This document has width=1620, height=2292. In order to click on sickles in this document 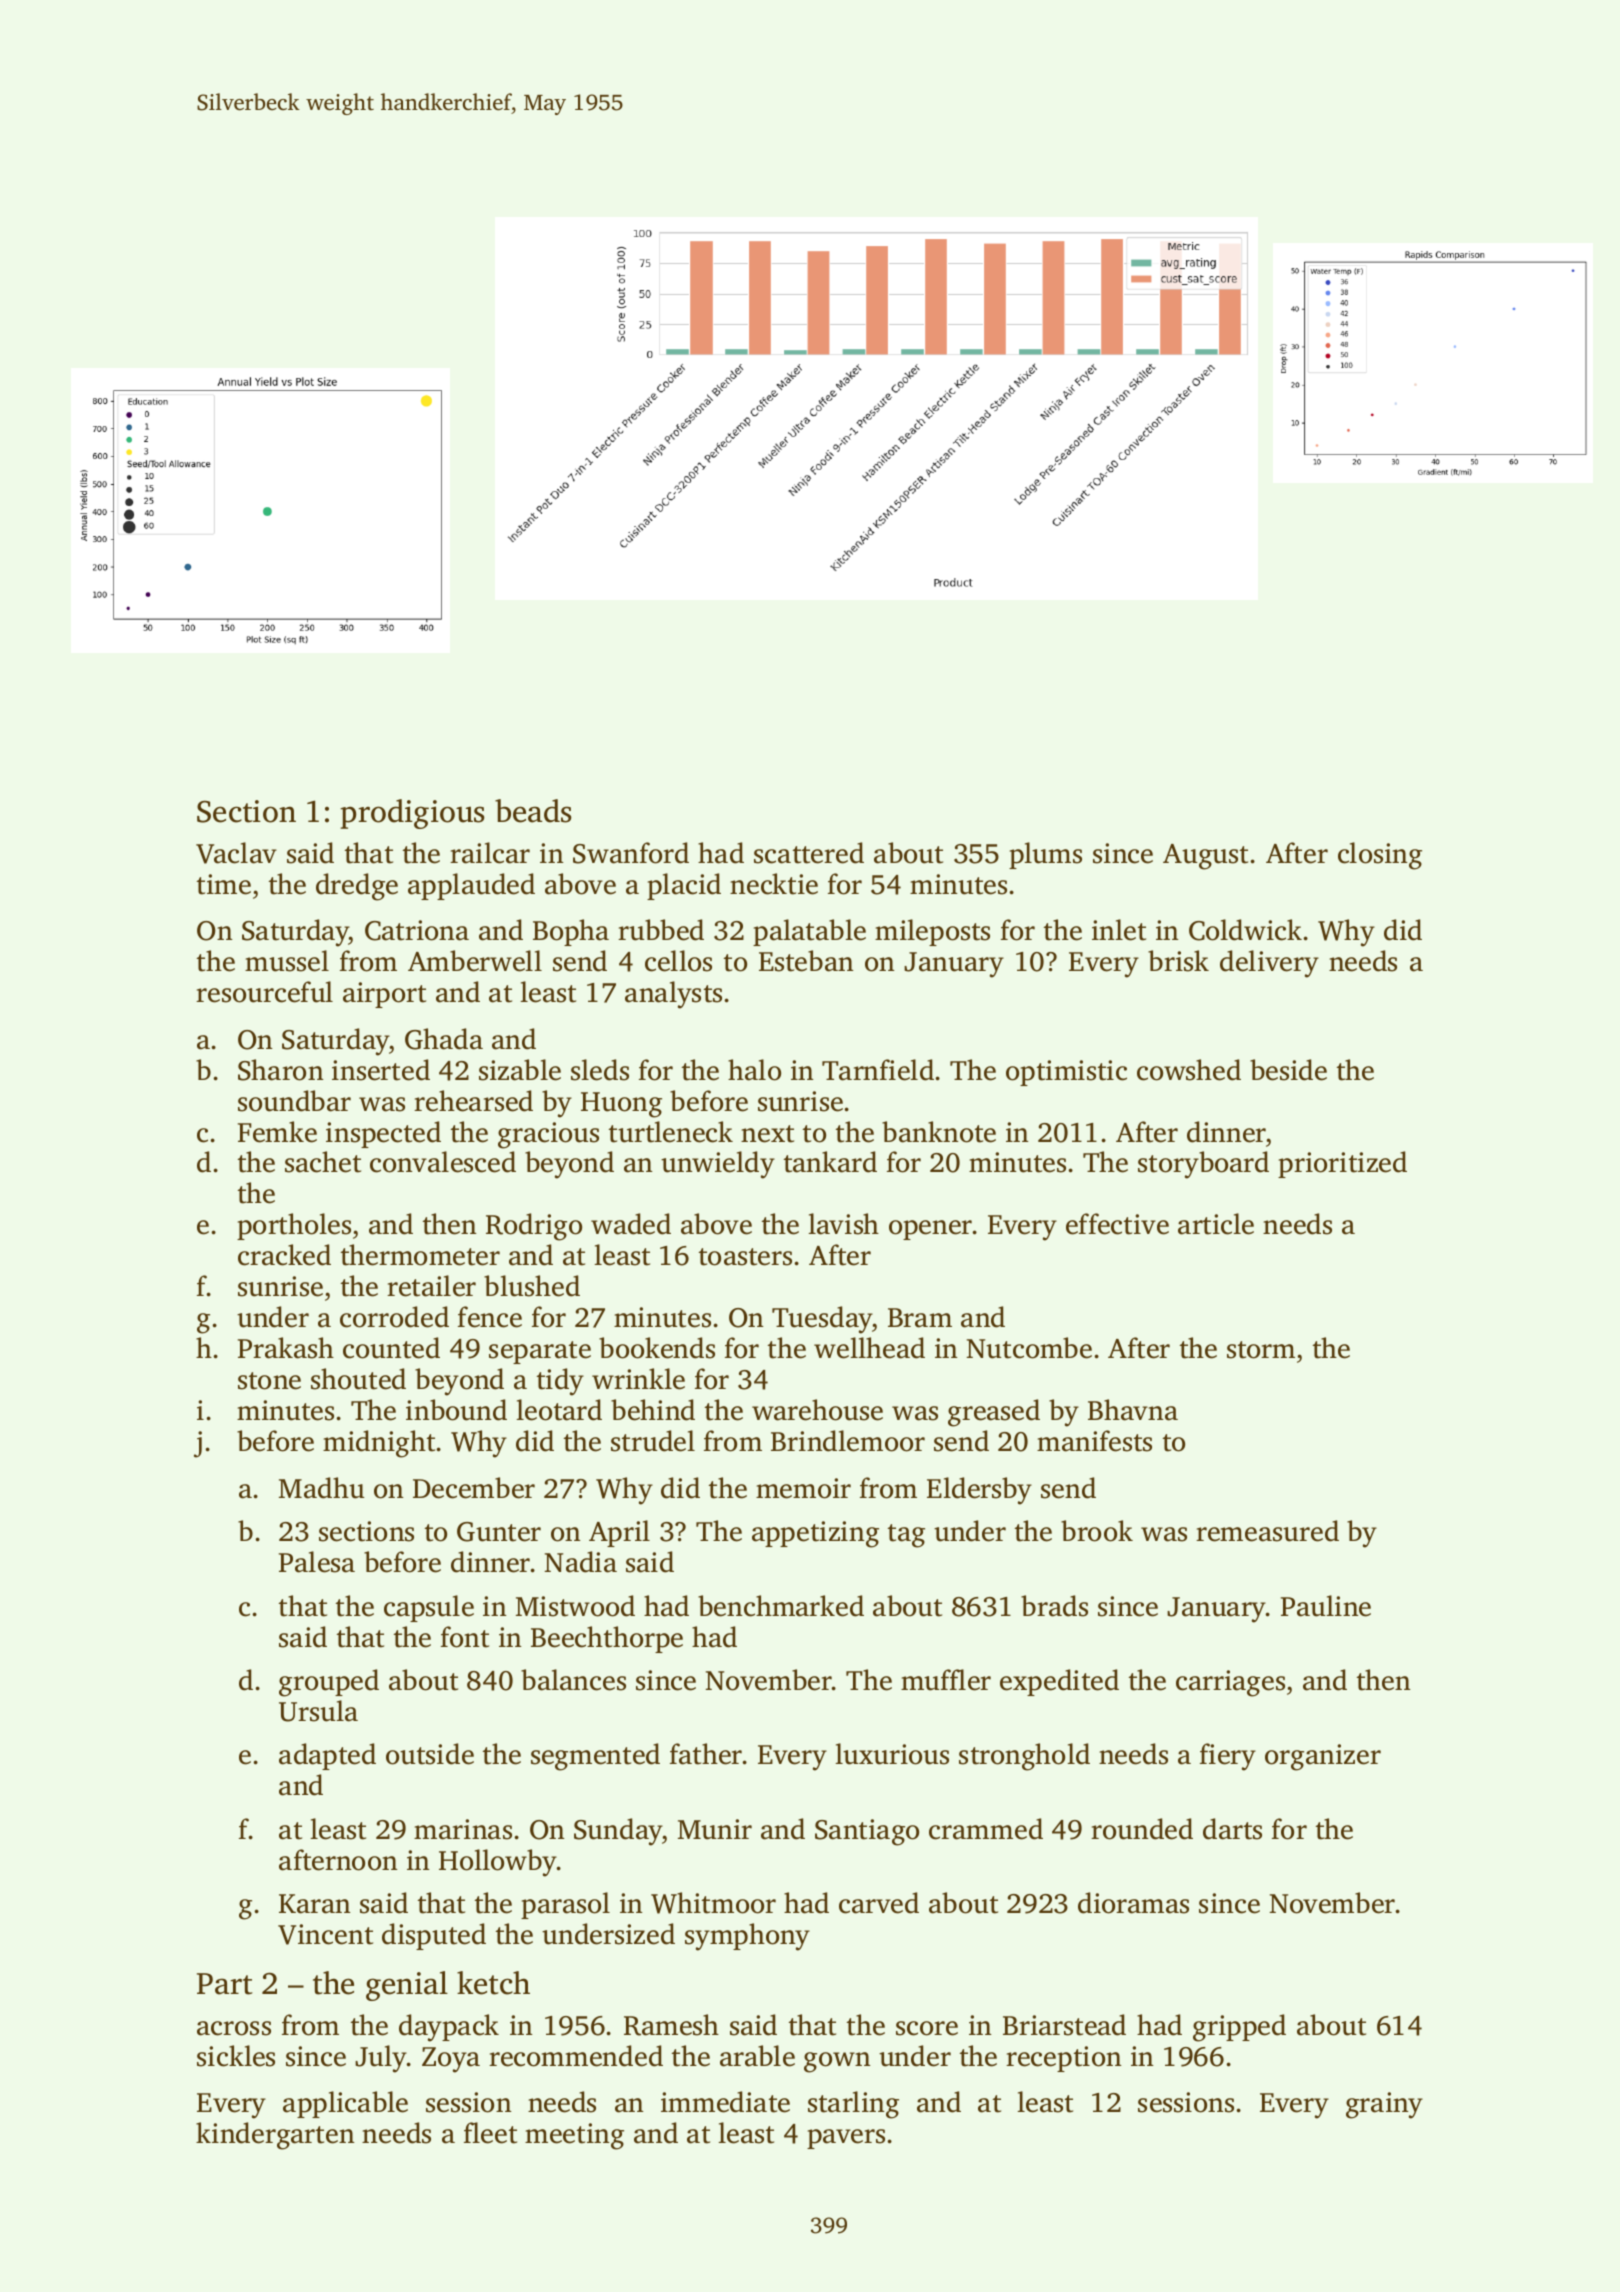, I will do `click(236, 2056)`.
